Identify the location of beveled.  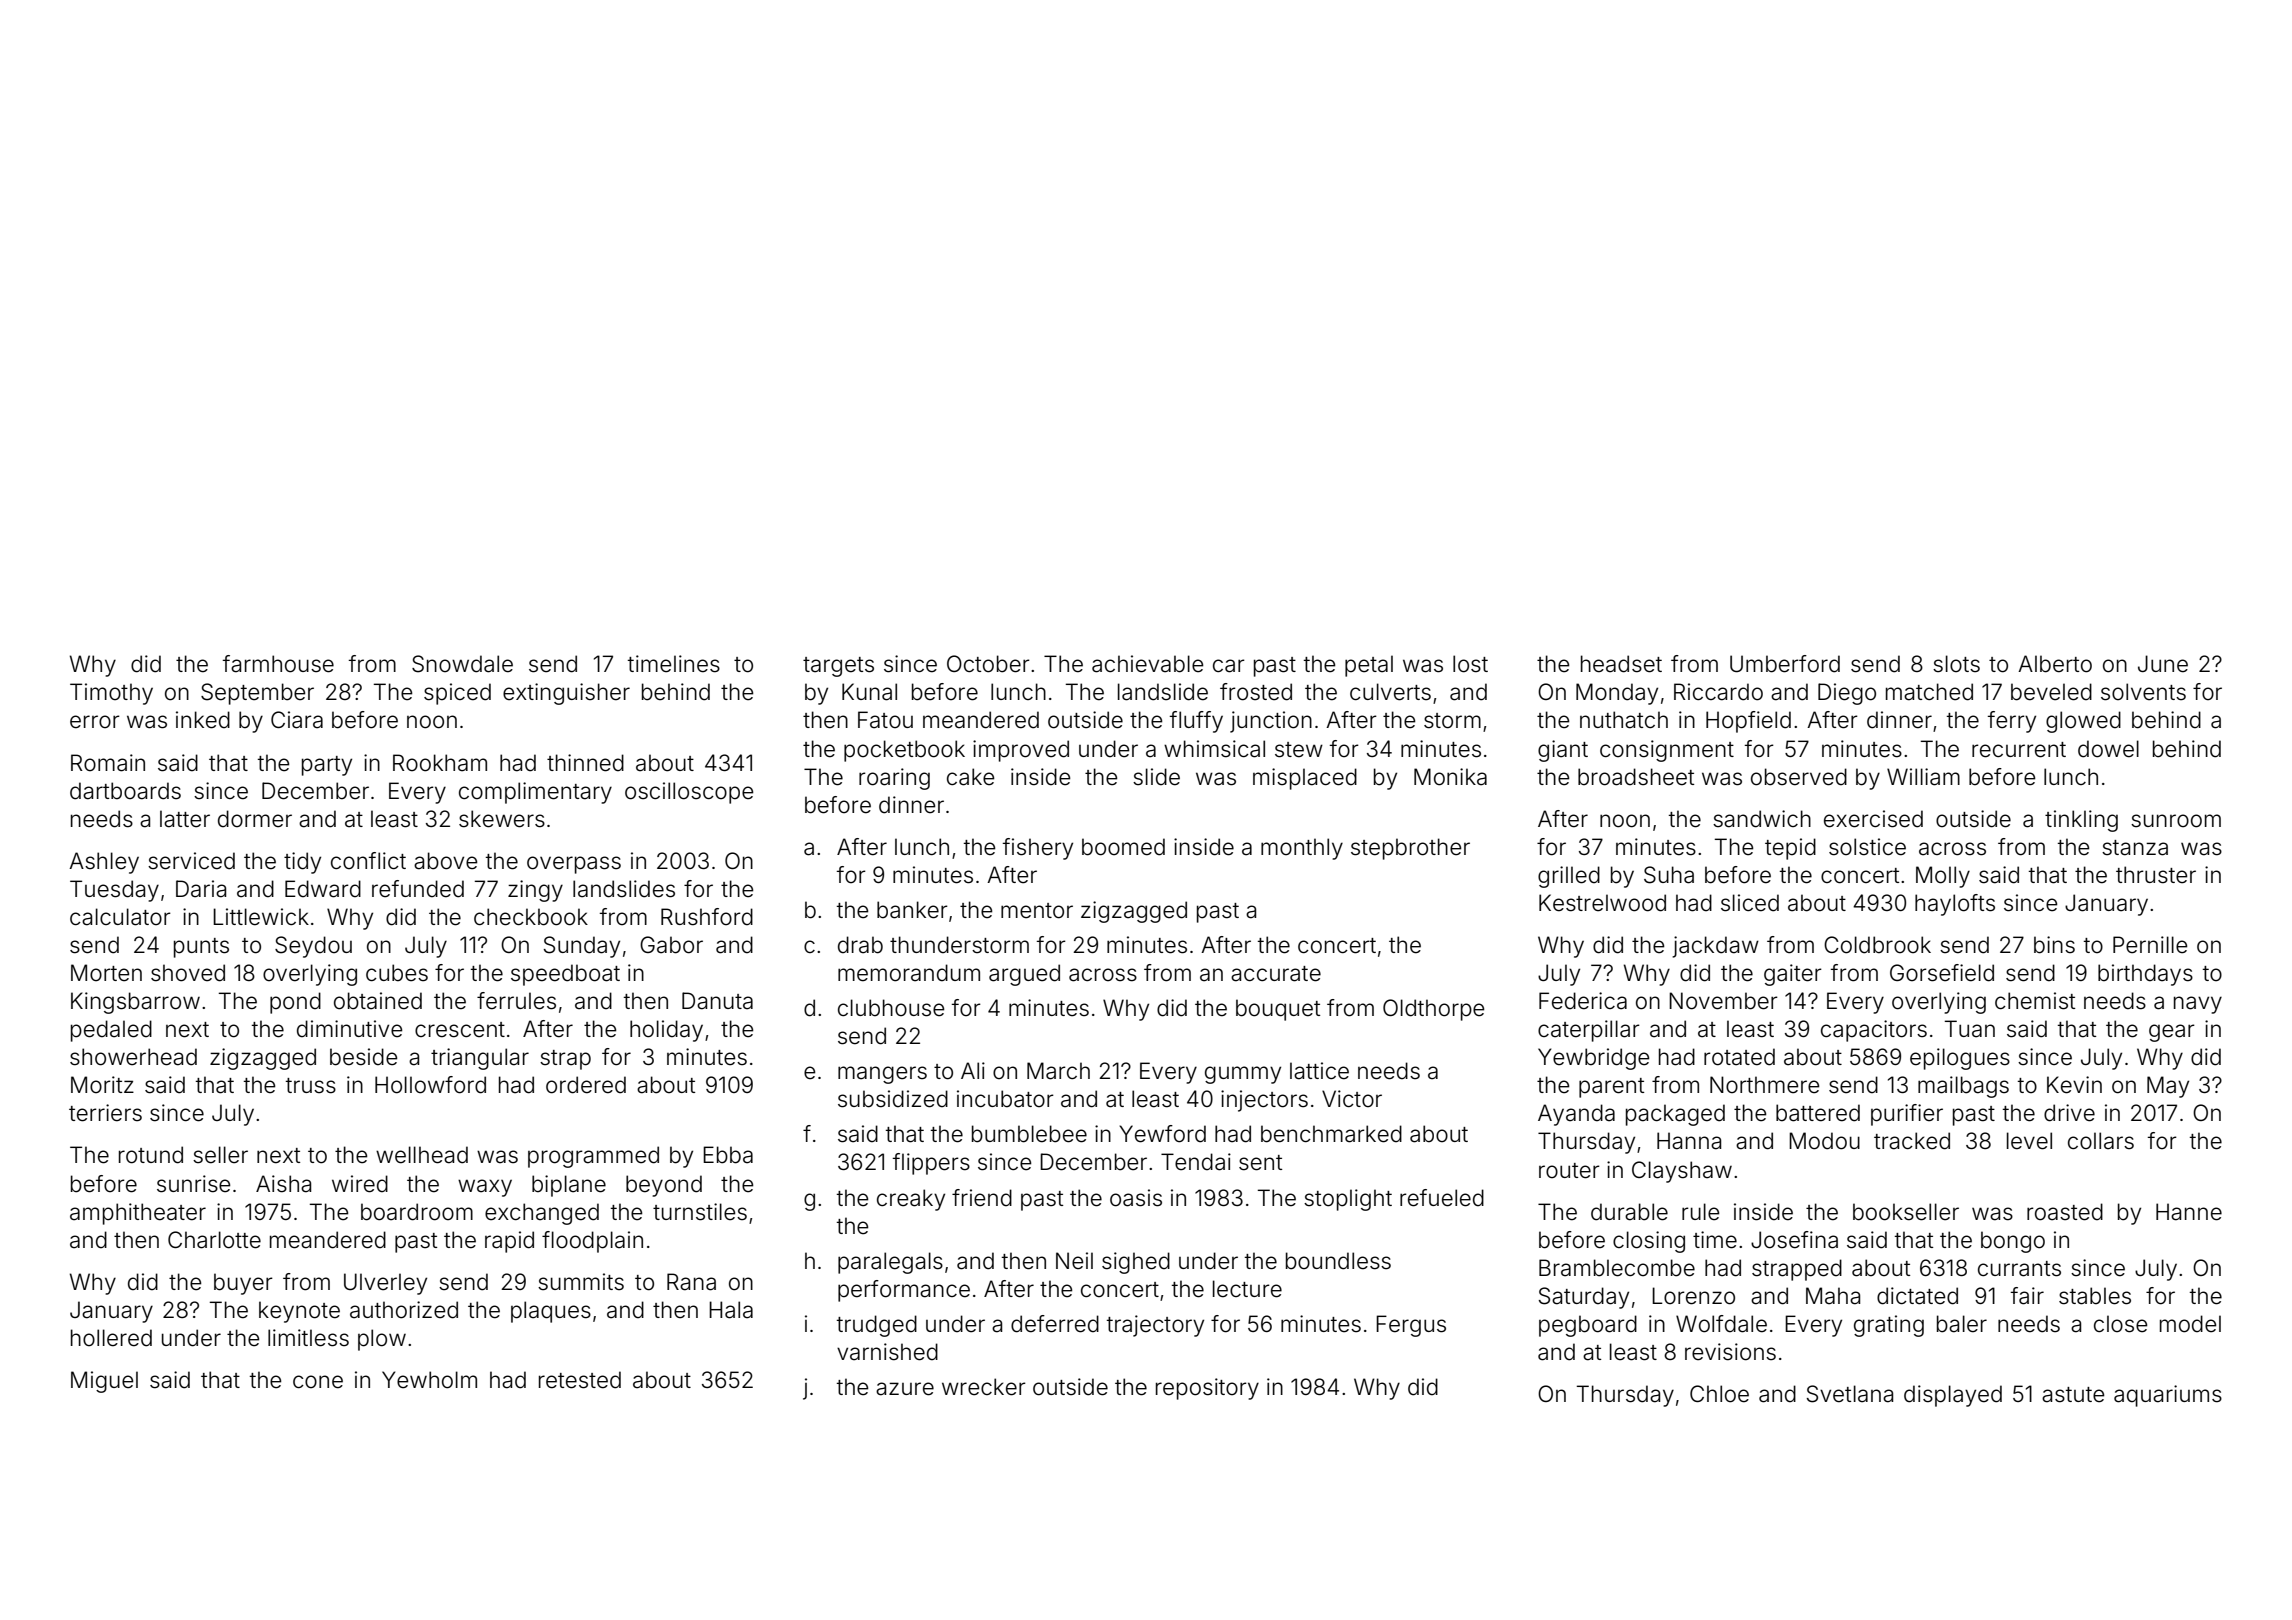
(2051, 692).
